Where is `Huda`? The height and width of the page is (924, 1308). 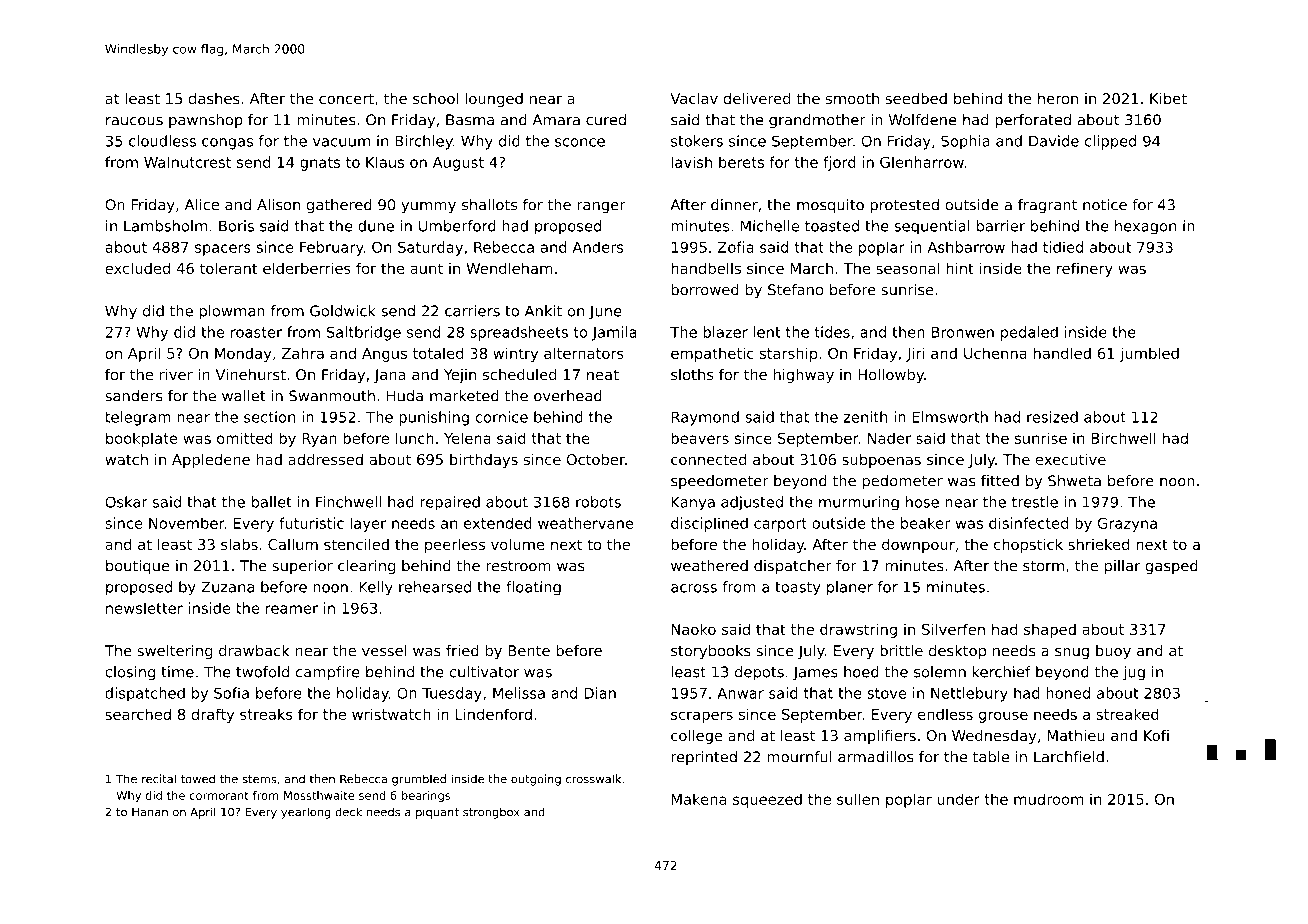 Huda is located at coordinates (405, 396).
